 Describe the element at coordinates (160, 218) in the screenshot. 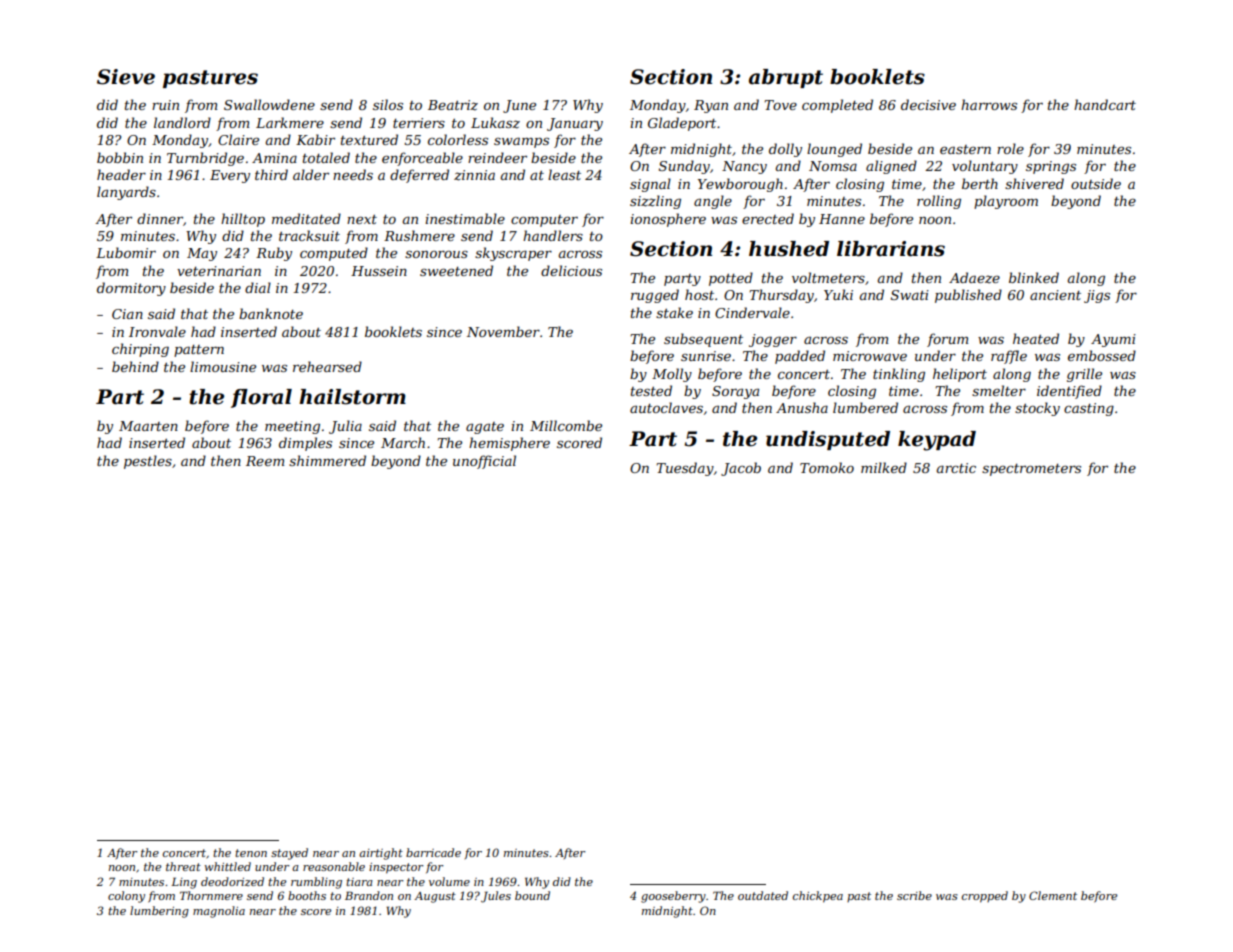

I see `dinner` at that location.
